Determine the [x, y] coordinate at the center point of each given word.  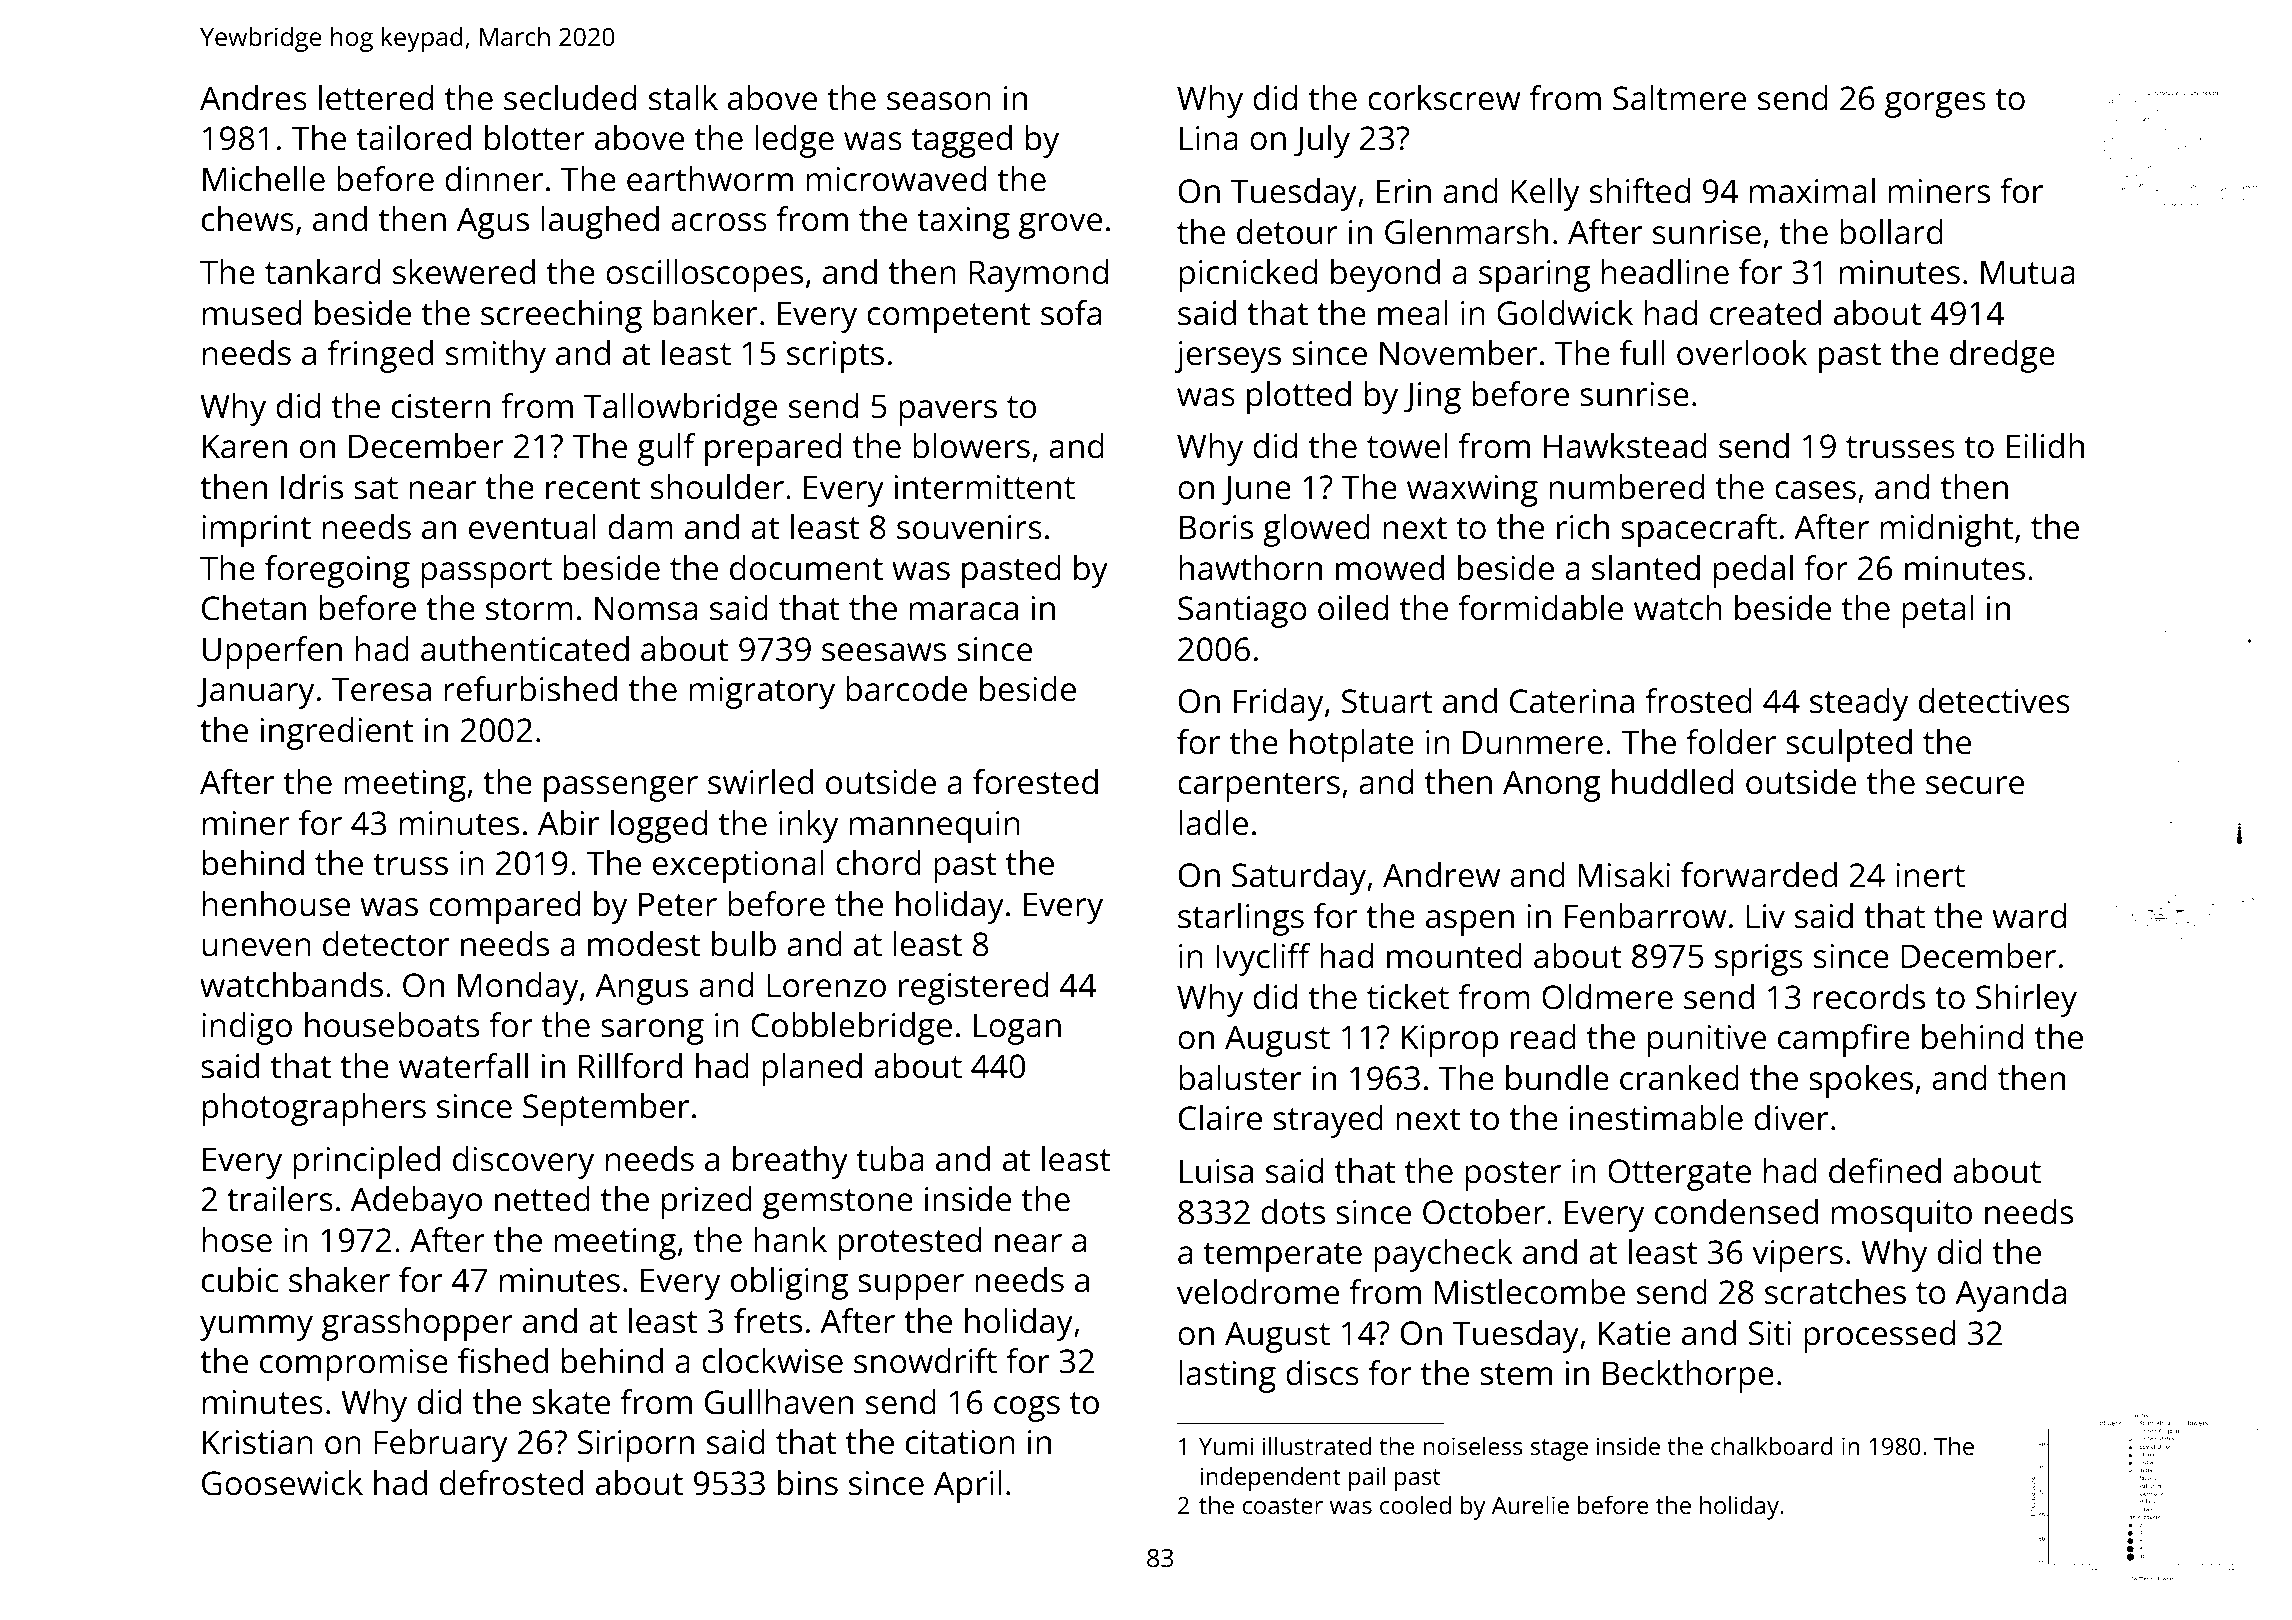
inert [1930, 875]
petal [1938, 611]
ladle [1213, 823]
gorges [1935, 105]
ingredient [337, 733]
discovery [523, 1162]
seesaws [884, 652]
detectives [1994, 701]
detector [386, 944]
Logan [1017, 1029]
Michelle [264, 179]
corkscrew [1444, 98]
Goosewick [282, 1483]
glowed [1316, 530]
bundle [1557, 1078]
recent [593, 488]
